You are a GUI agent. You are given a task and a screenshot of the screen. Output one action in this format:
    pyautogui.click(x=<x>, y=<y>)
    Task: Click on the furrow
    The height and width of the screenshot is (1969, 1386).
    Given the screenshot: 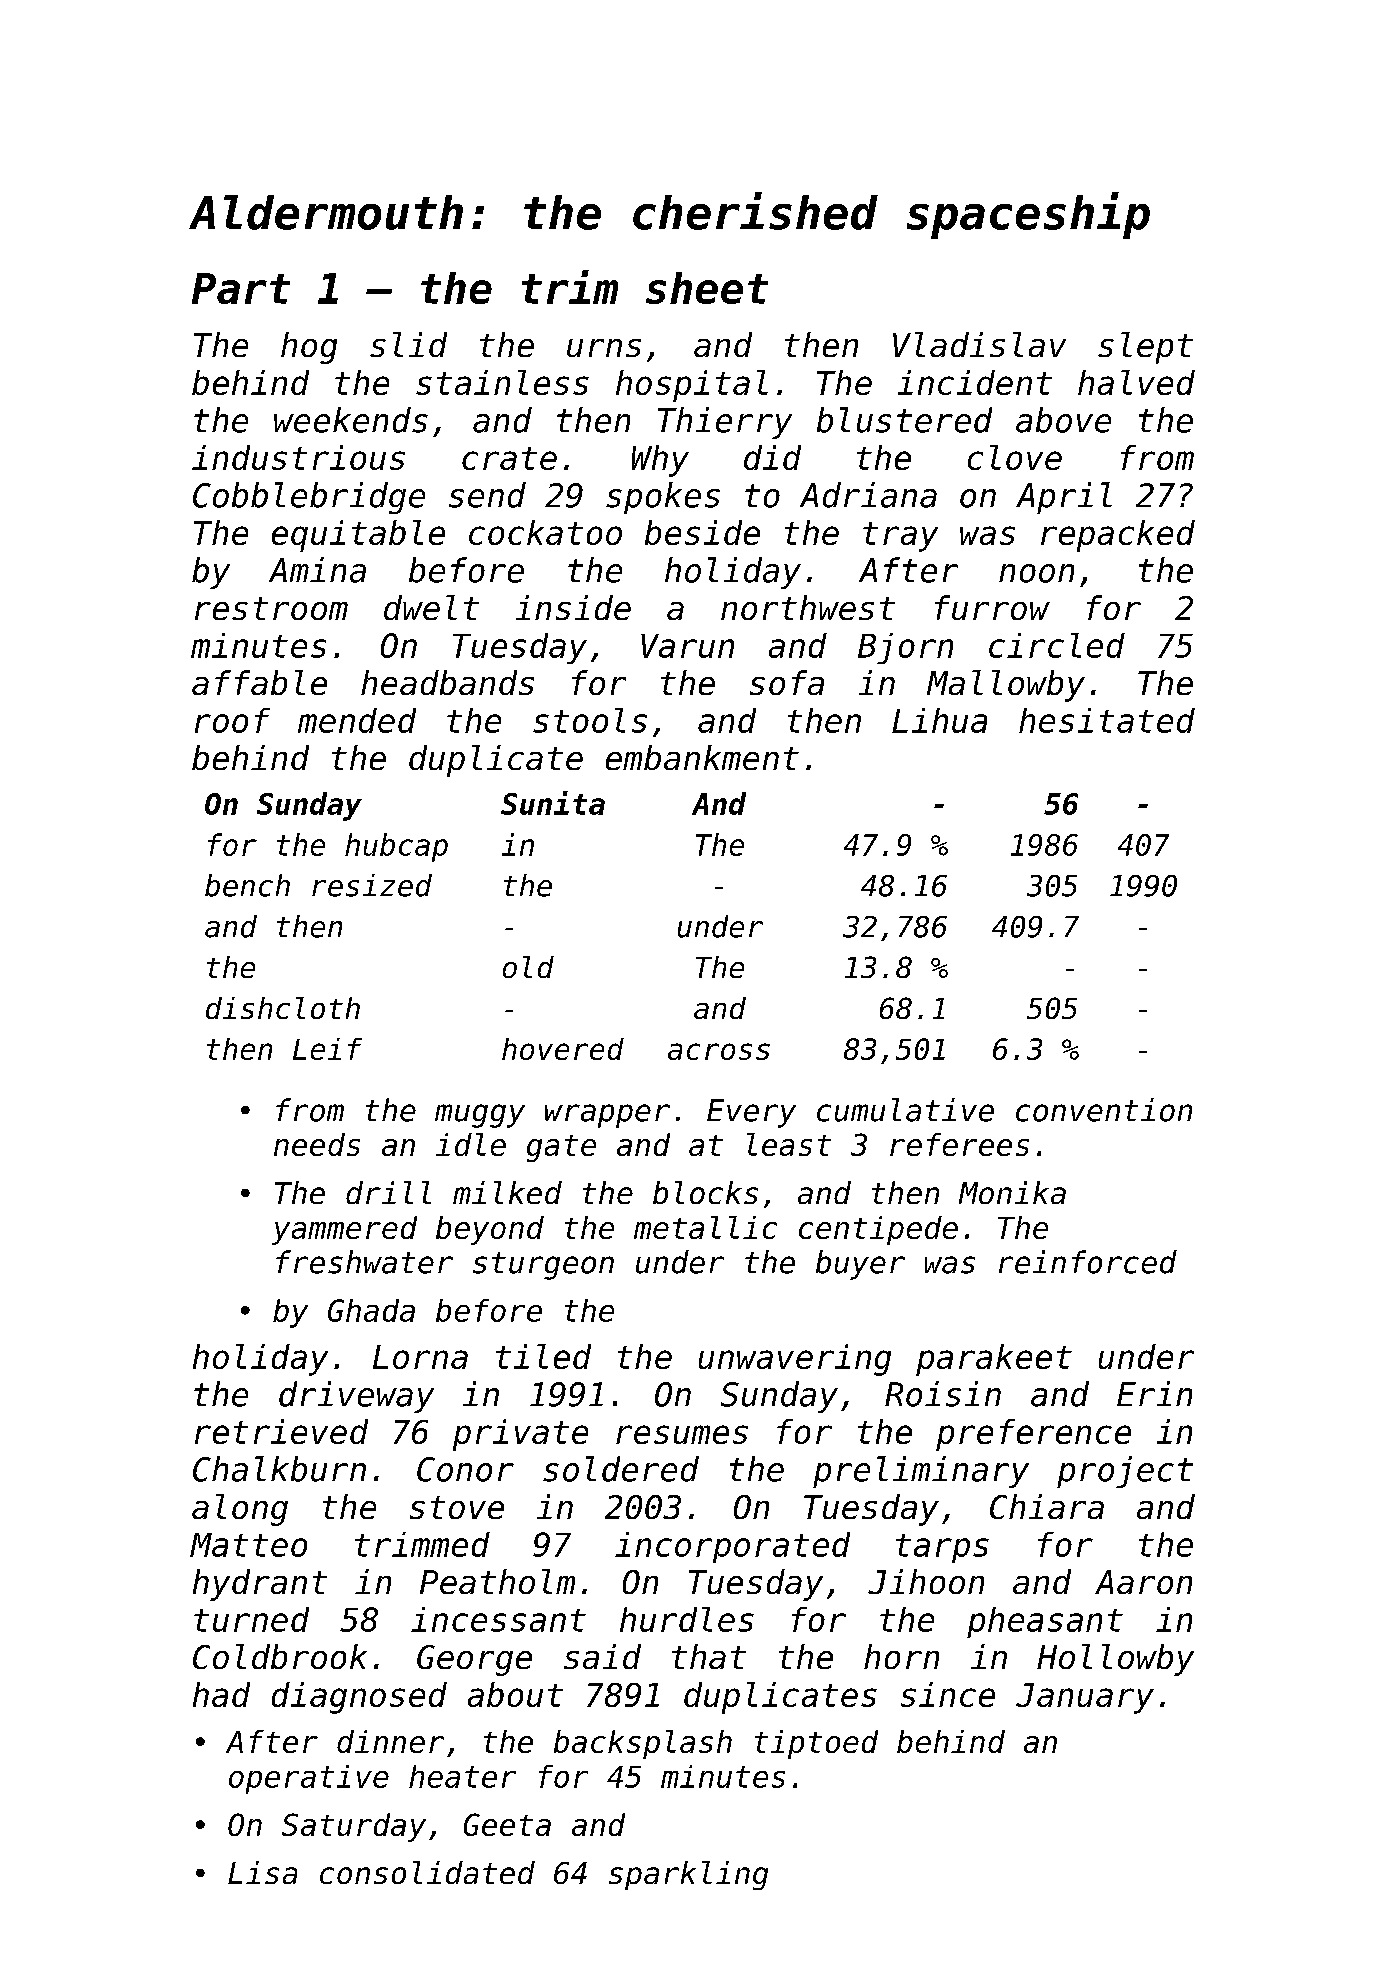 What is the action you would take?
    pyautogui.click(x=992, y=607)
